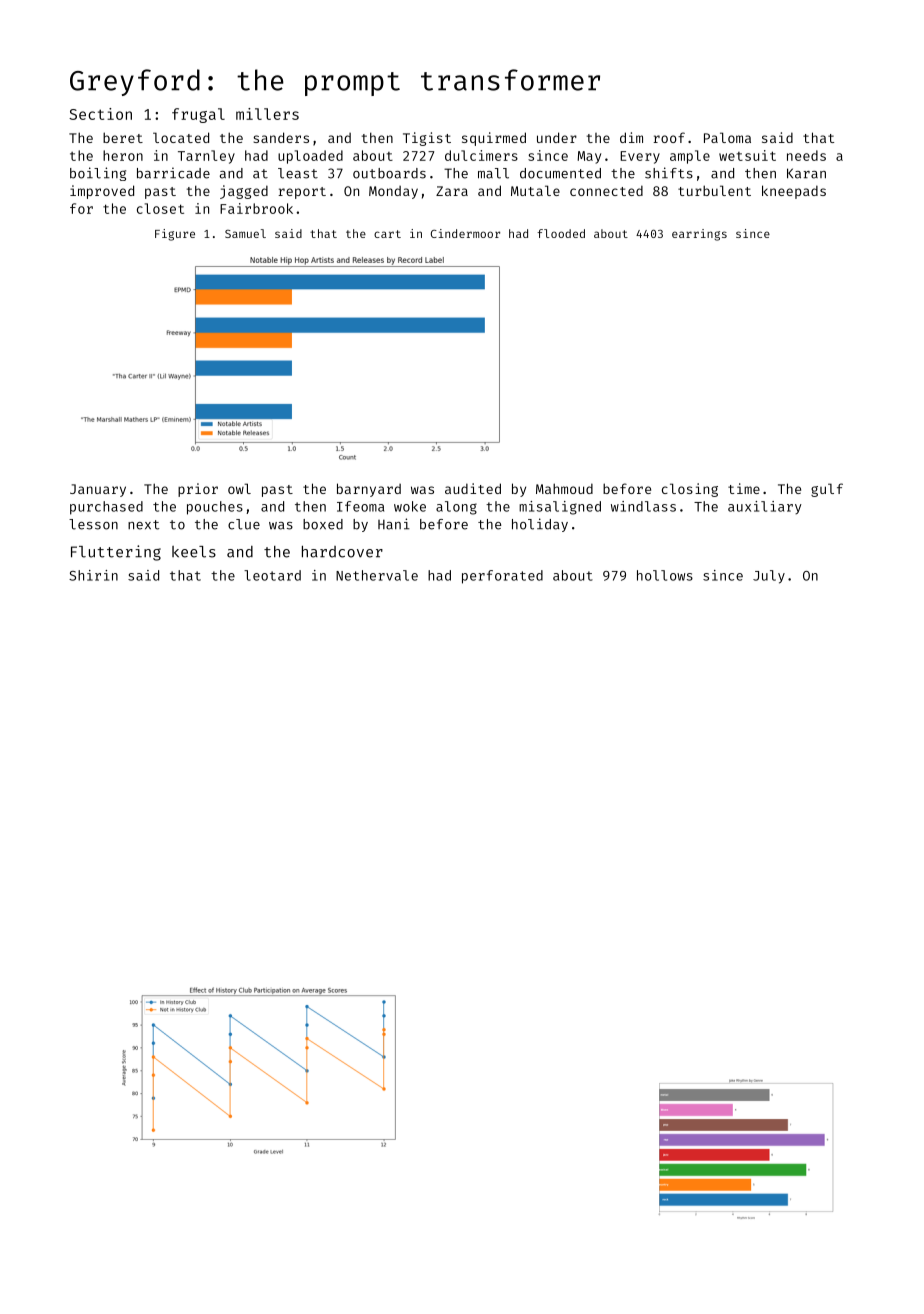  I want to click on kneepads, so click(794, 192).
